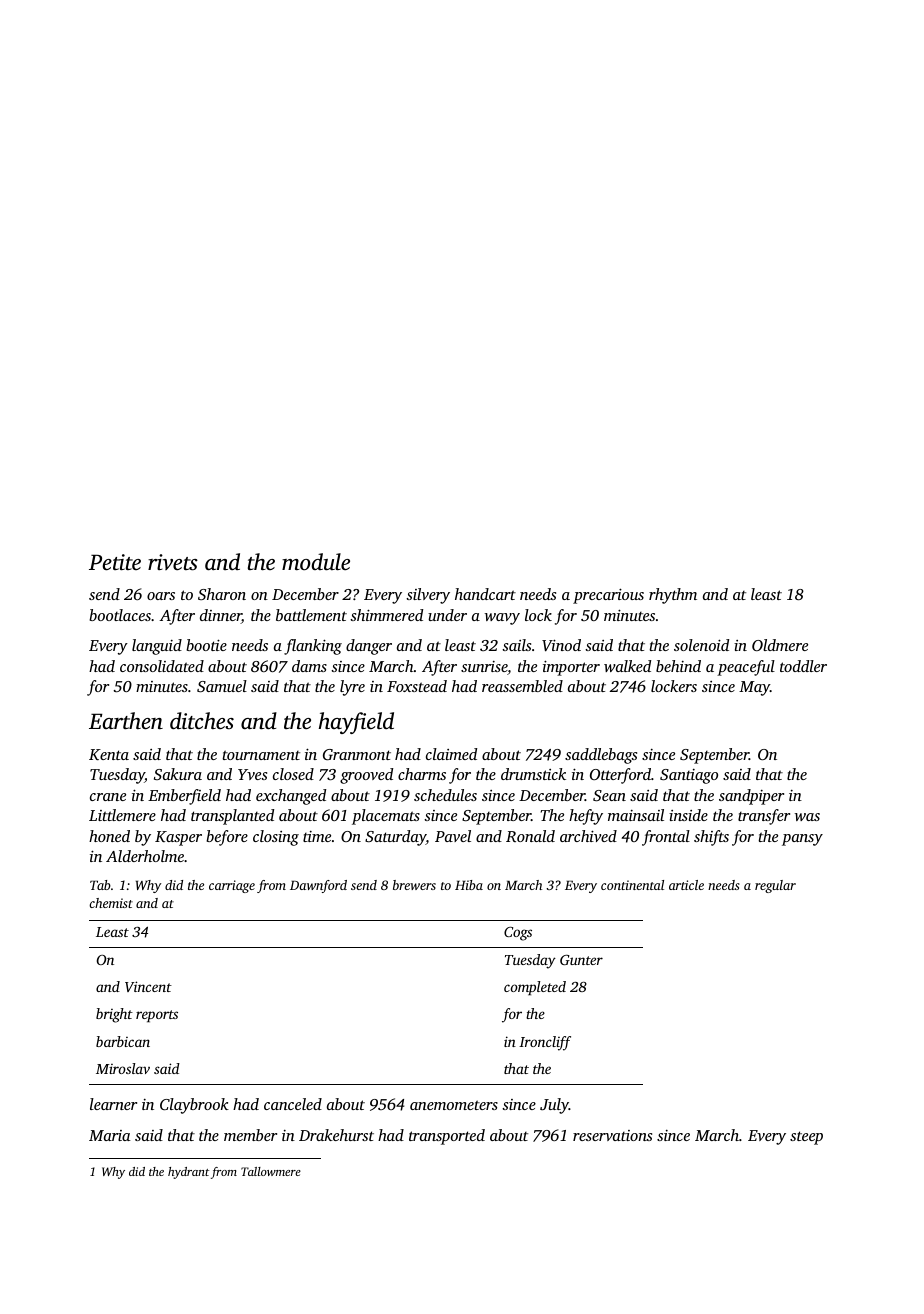  Describe the element at coordinates (673, 596) in the screenshot. I see `rhythm` at that location.
